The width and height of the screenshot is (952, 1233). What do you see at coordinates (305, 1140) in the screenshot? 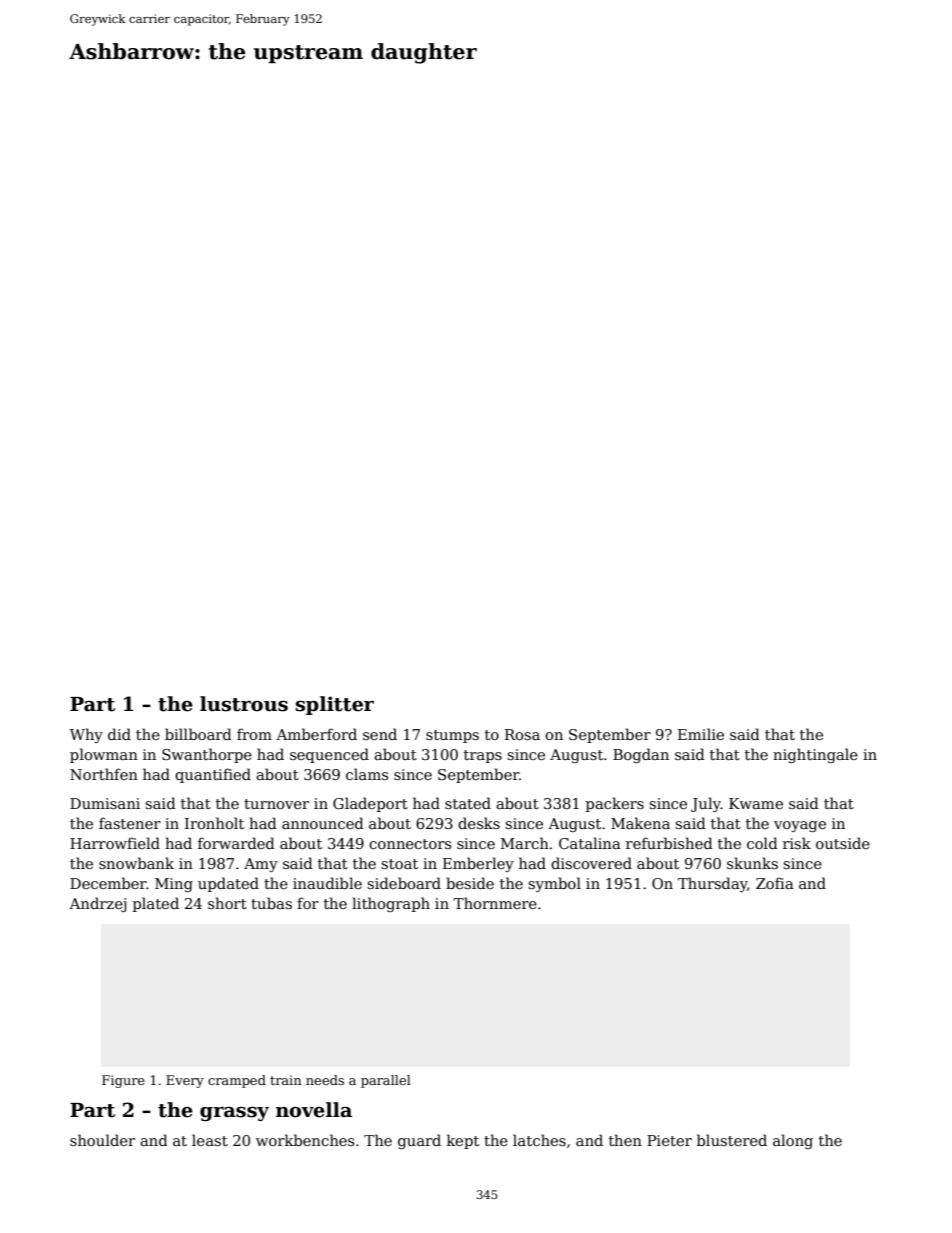
I see `workbenches` at bounding box center [305, 1140].
